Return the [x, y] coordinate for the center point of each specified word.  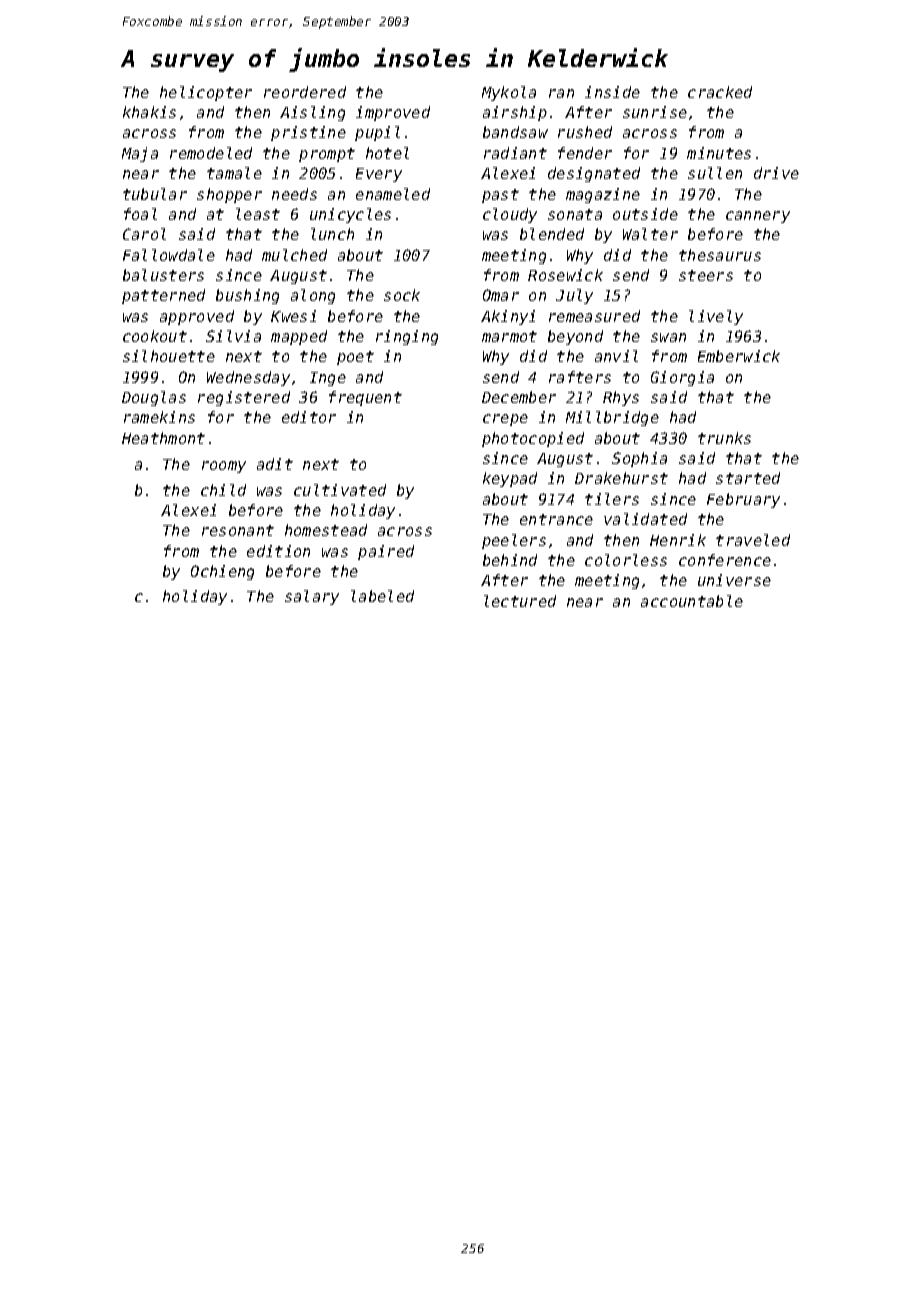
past [500, 196]
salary [312, 597]
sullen [715, 173]
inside [612, 92]
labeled [382, 596]
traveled [753, 540]
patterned [163, 296]
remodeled [211, 153]
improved [393, 113]
